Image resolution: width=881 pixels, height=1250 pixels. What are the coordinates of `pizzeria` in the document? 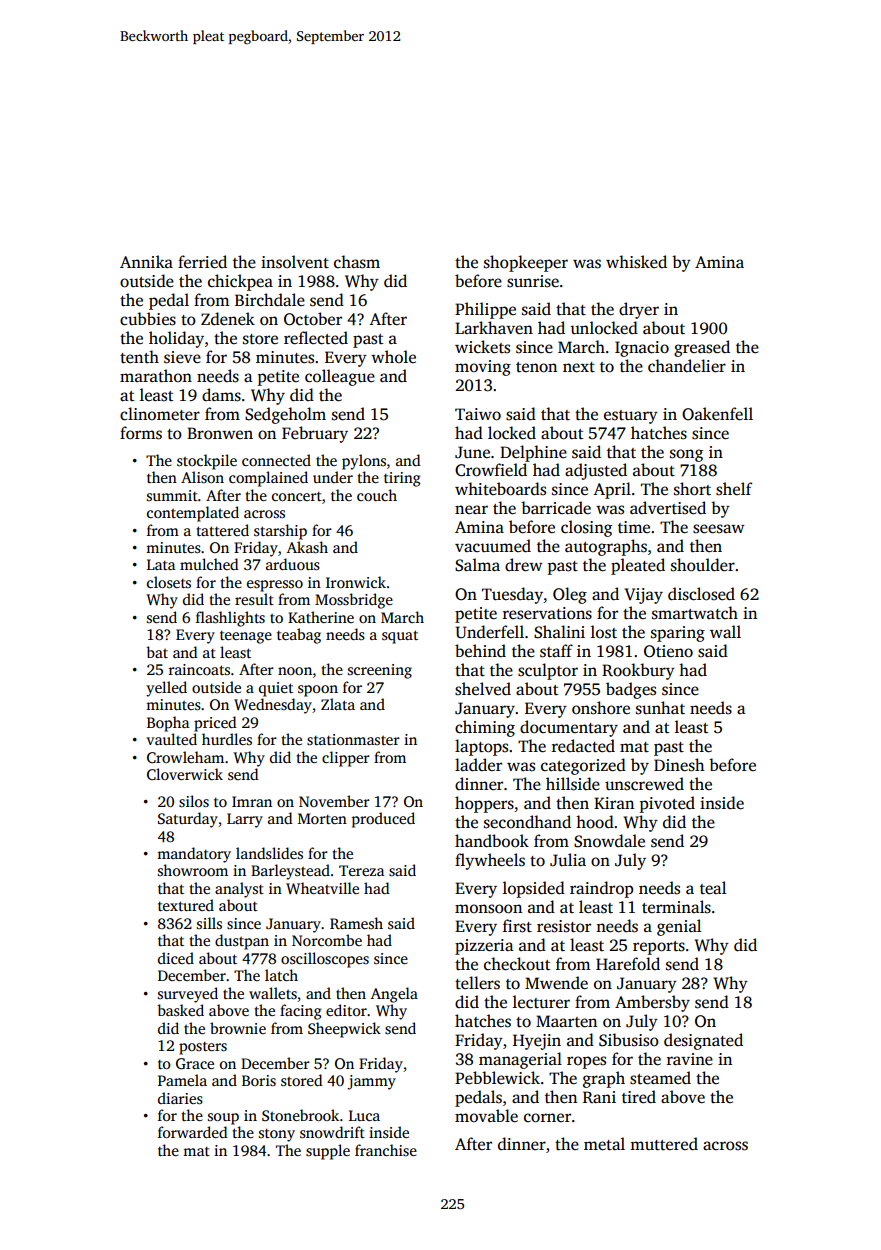 It's located at (484, 947).
